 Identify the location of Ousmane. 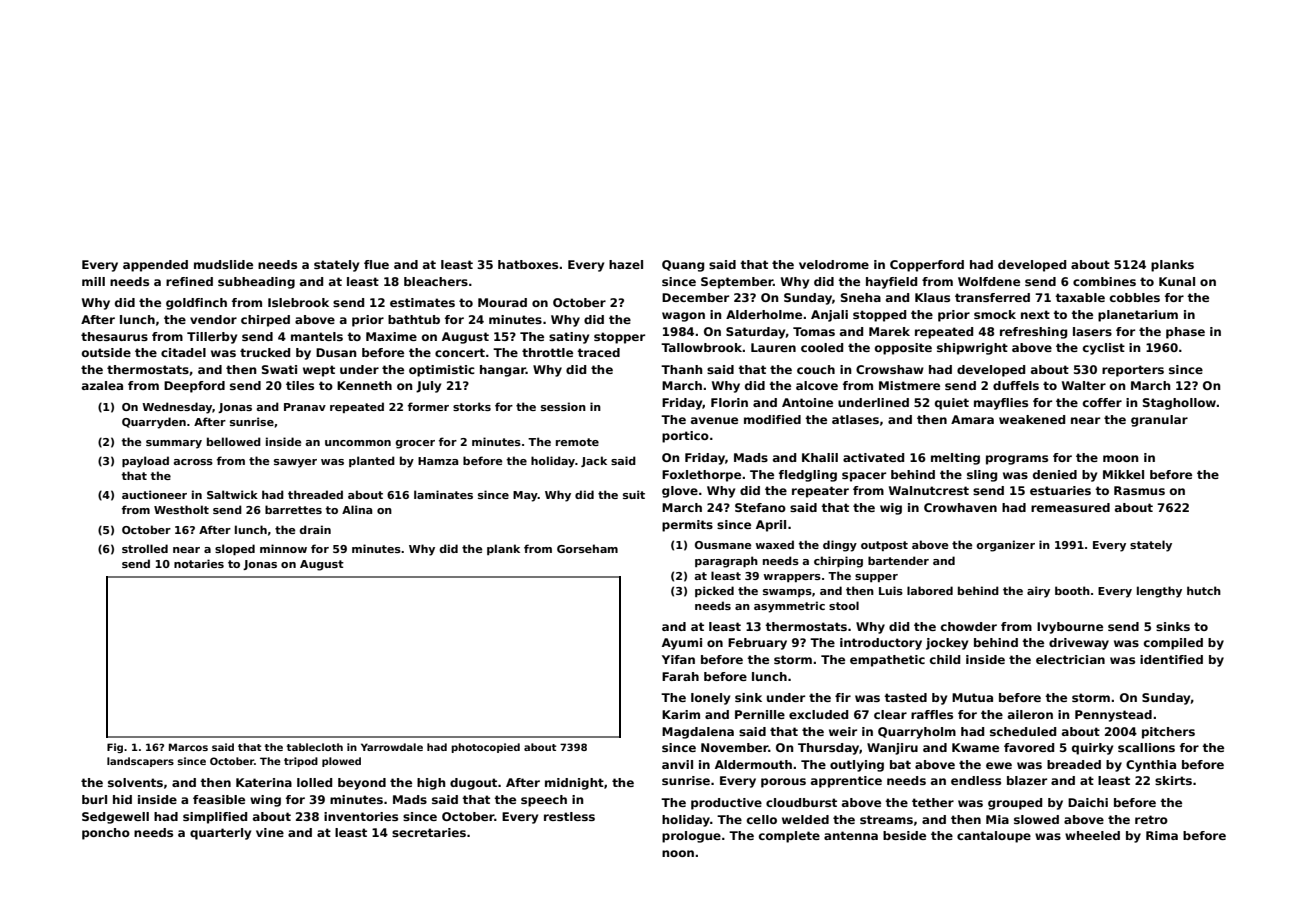
(723, 545).
